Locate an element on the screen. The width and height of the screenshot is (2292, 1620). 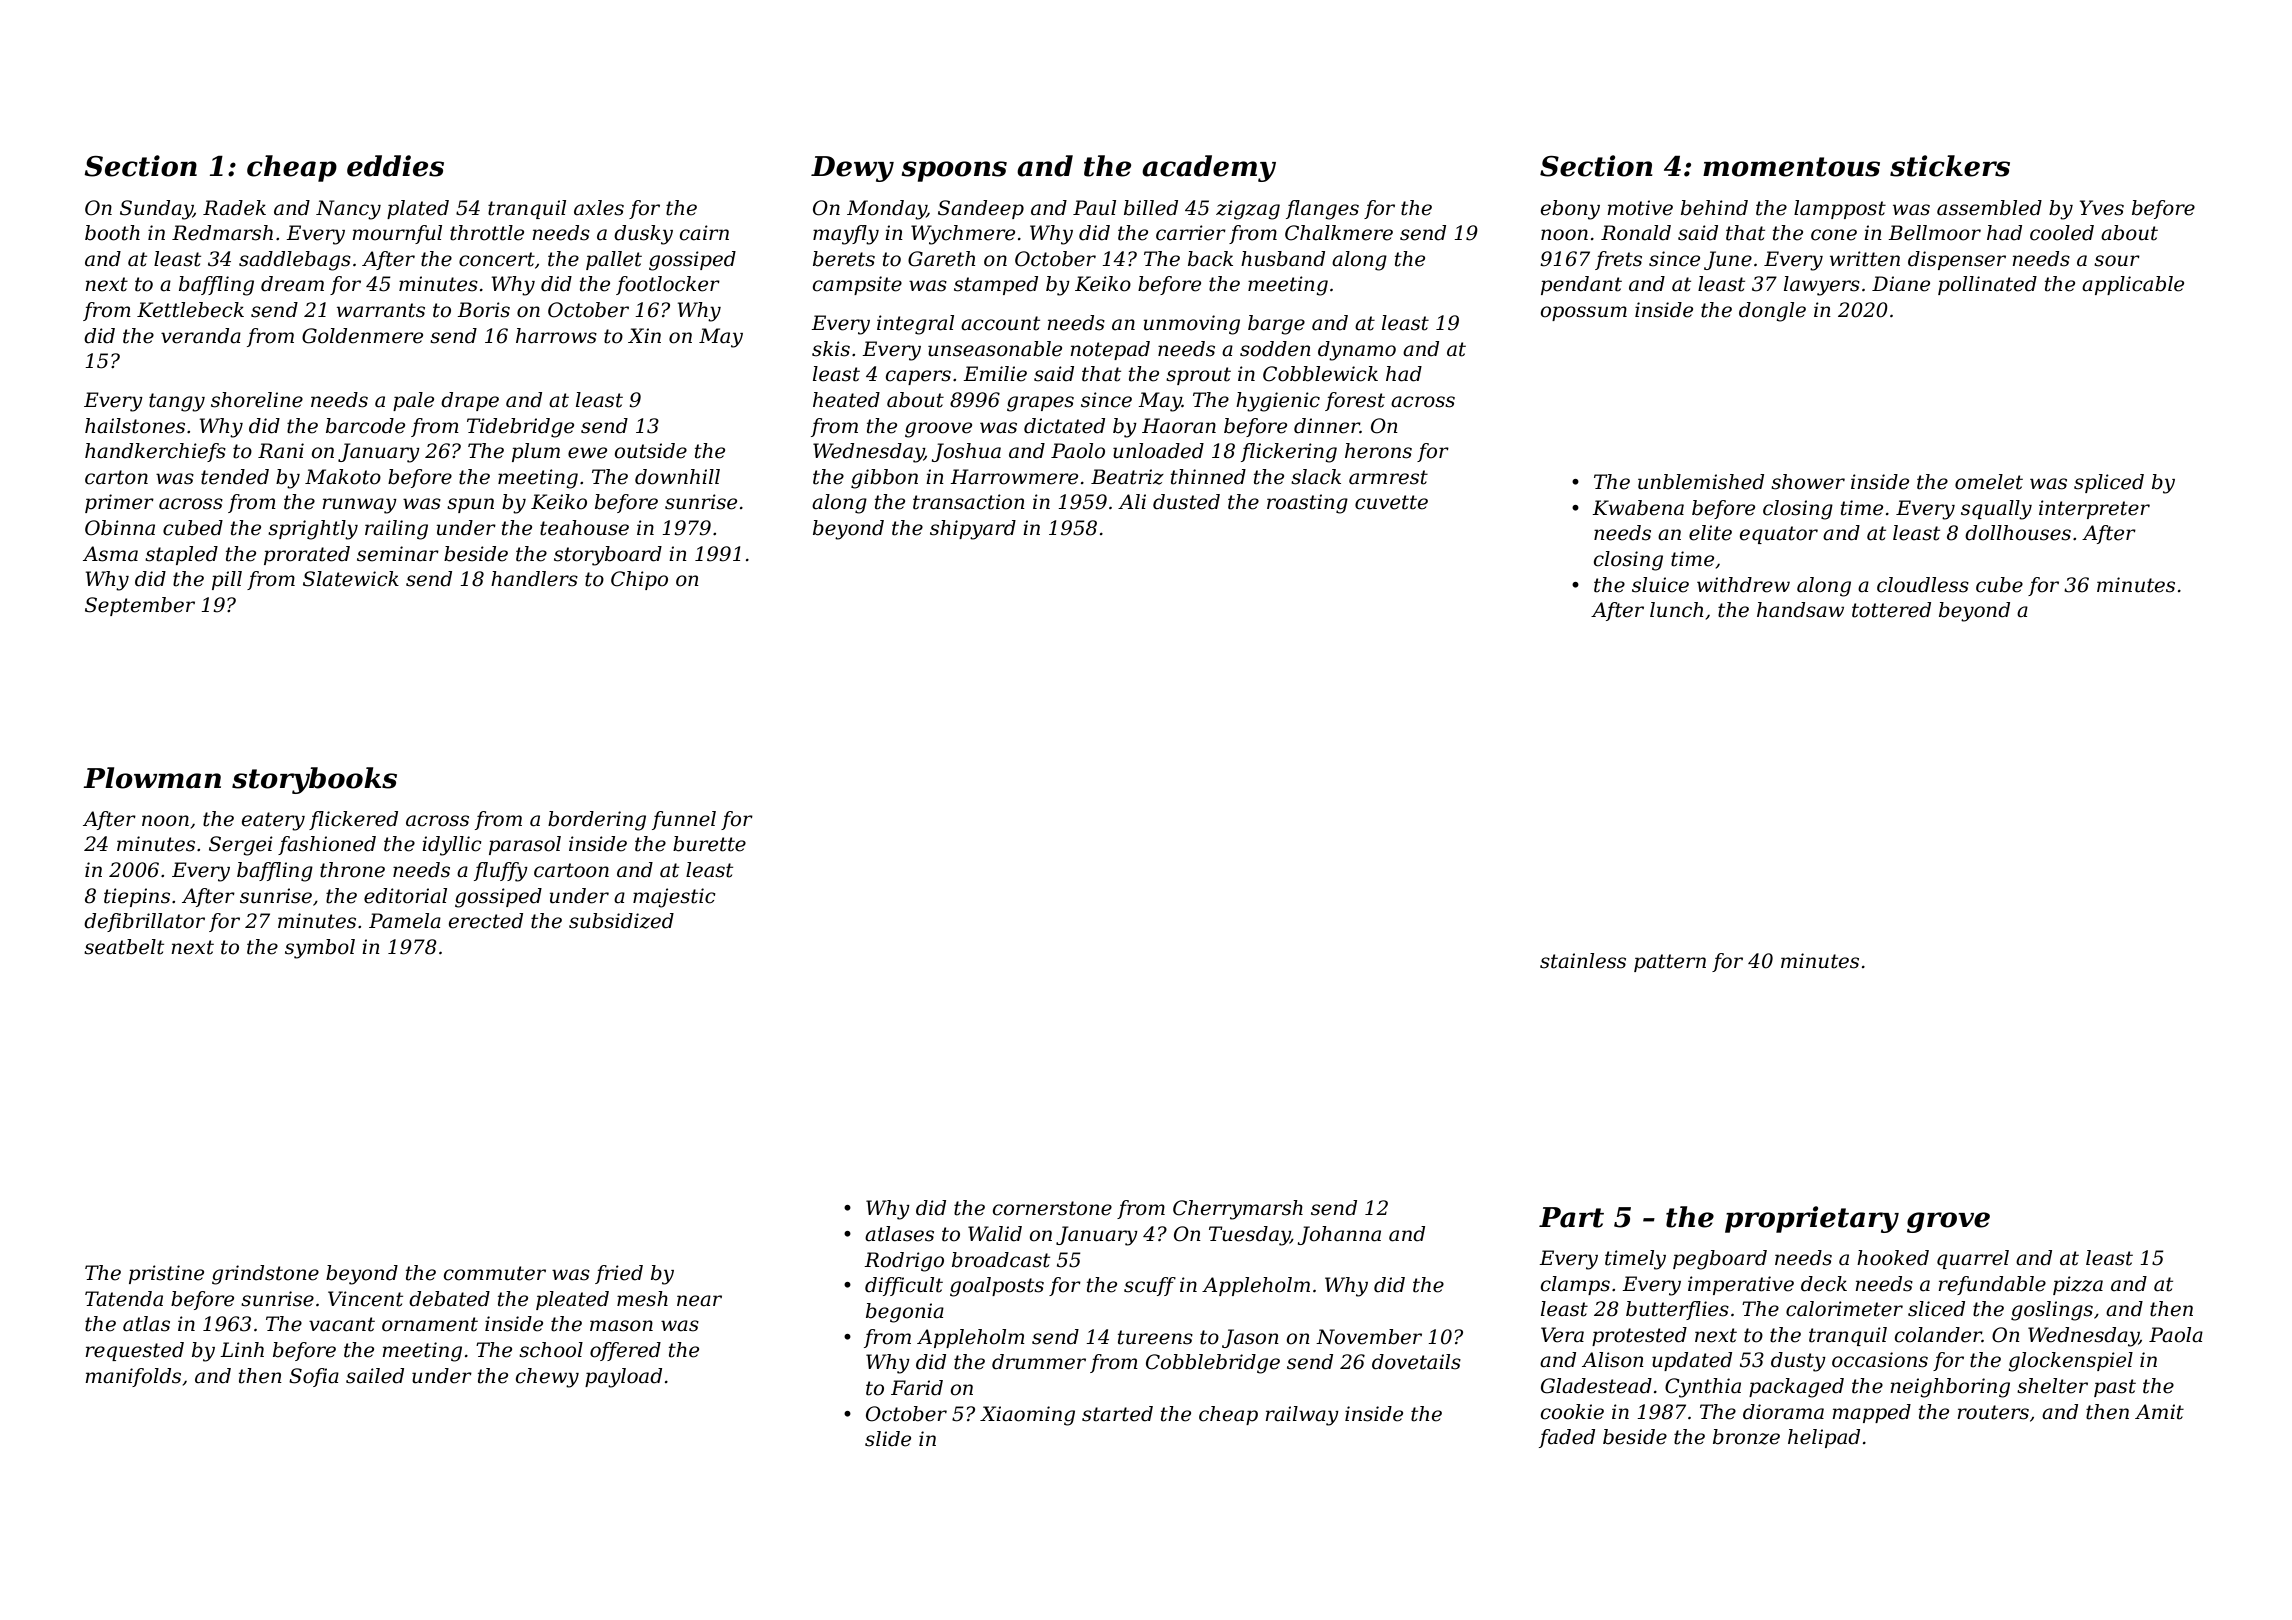
dongle is located at coordinates (1772, 312).
